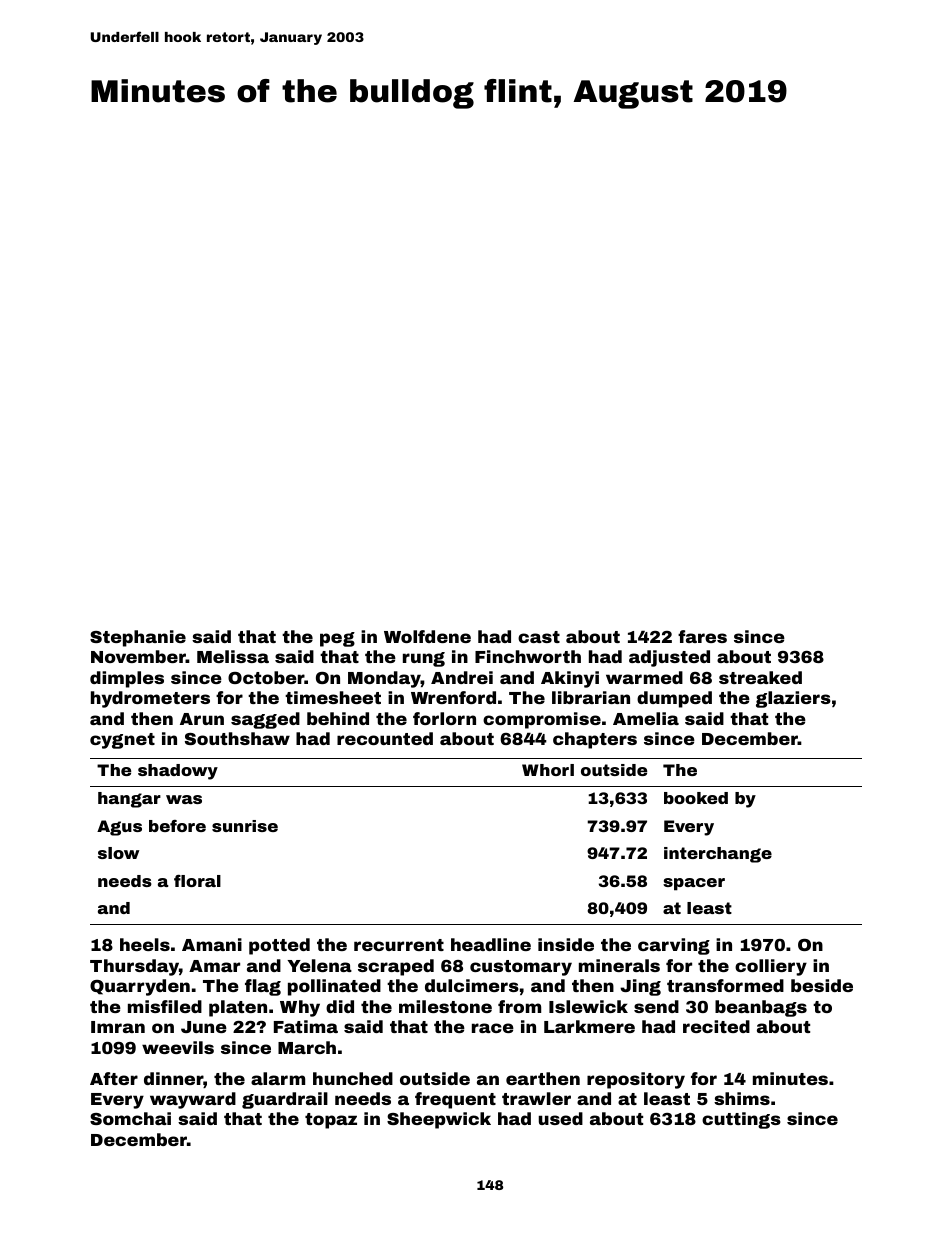 Image resolution: width=952 pixels, height=1233 pixels. I want to click on floral, so click(197, 881).
